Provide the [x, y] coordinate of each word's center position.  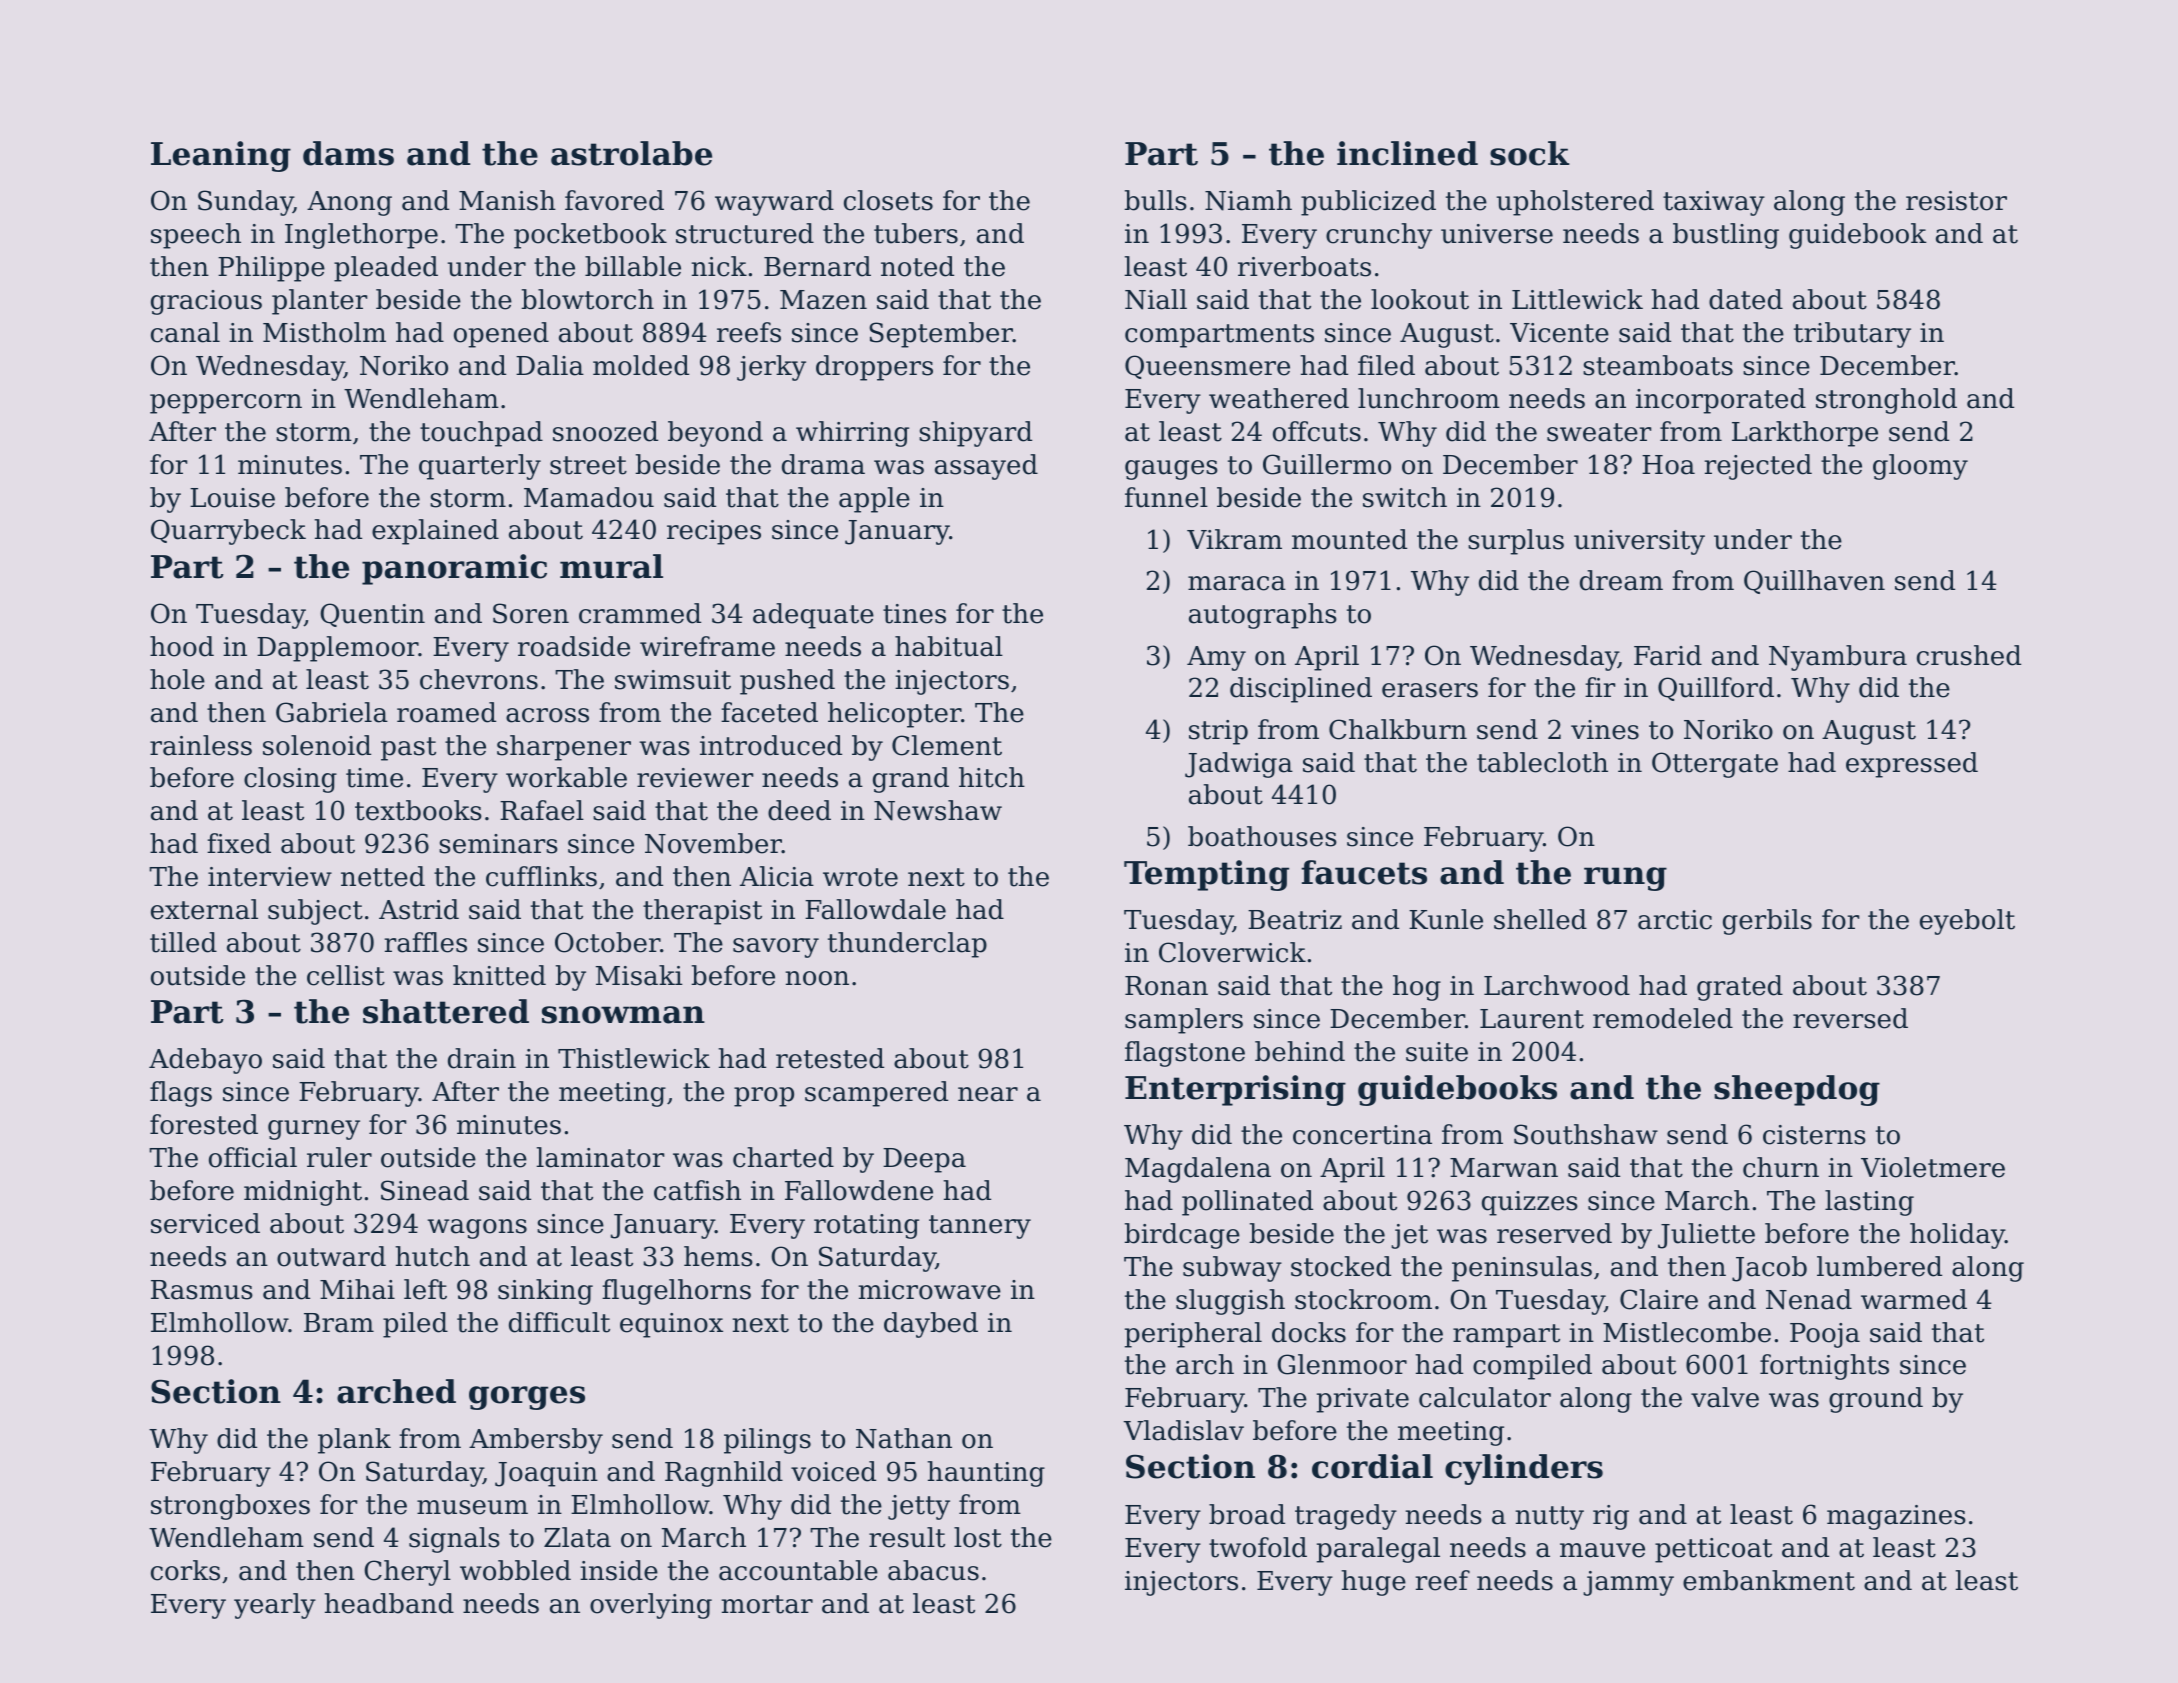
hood [182, 646]
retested [830, 1058]
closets [888, 200]
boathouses [1262, 836]
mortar [767, 1604]
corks [185, 1570]
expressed [1912, 765]
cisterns [1814, 1135]
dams [348, 153]
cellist [346, 975]
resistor [1956, 201]
